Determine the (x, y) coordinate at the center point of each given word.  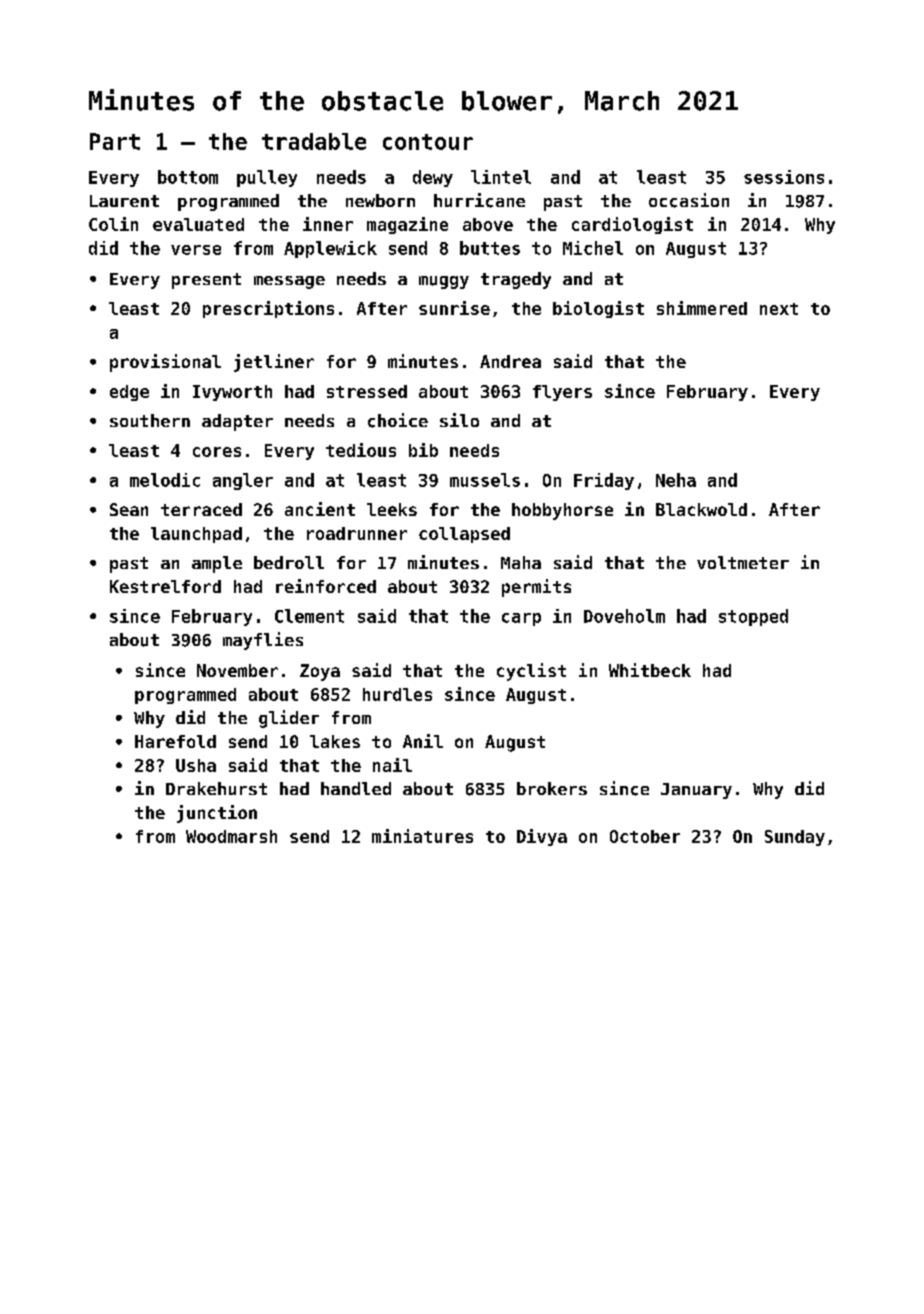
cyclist (531, 672)
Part (115, 141)
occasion (689, 200)
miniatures (422, 836)
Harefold (175, 741)
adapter (237, 422)
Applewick (330, 249)
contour (428, 142)
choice (398, 420)
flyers (562, 393)
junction (217, 814)
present (206, 281)
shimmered (702, 308)
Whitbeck (650, 670)
